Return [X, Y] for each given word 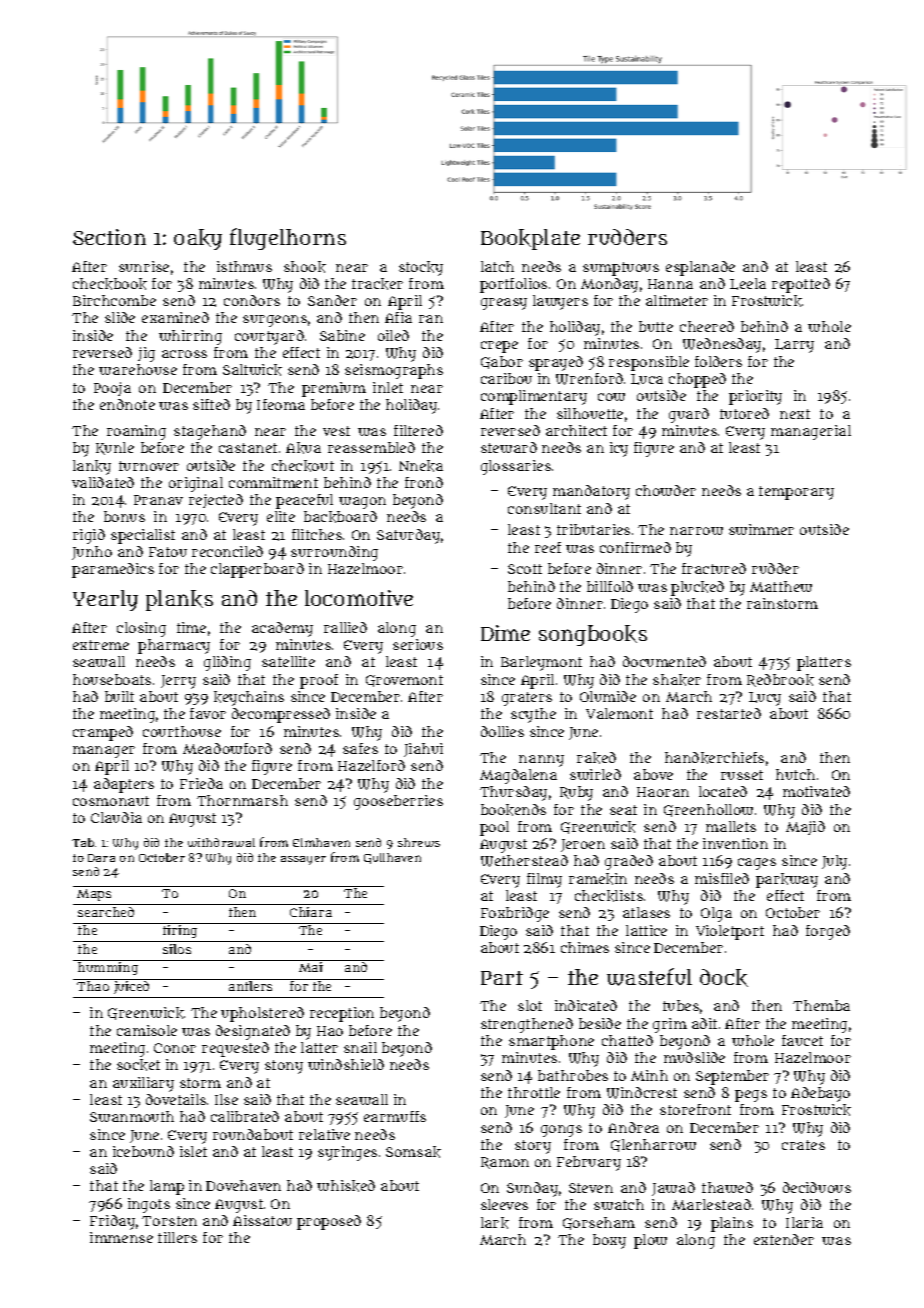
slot [530, 1005]
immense [121, 1237]
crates [803, 1145]
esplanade [700, 268]
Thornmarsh [242, 800]
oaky [198, 239]
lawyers [560, 302]
